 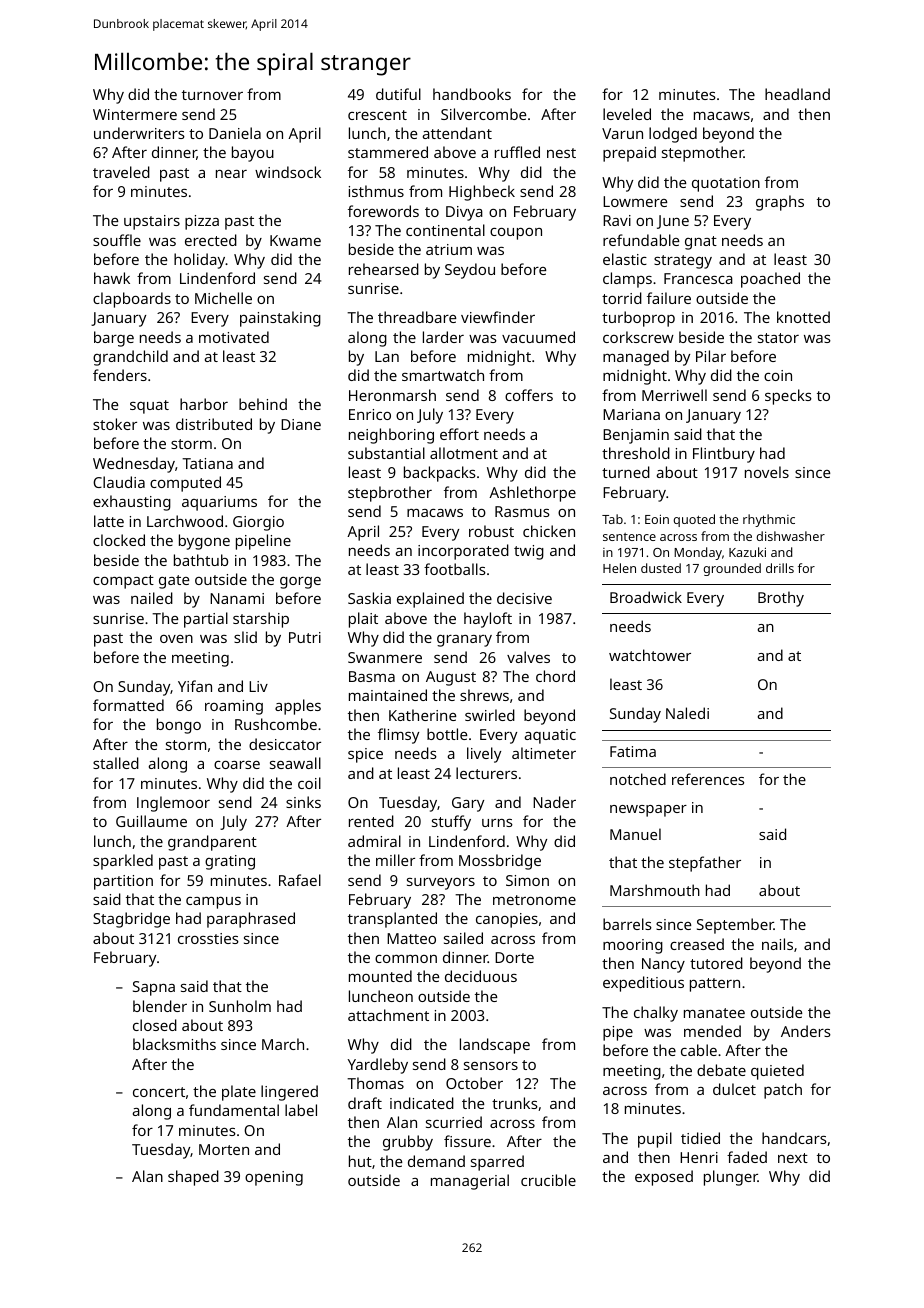 I want to click on coffers, so click(x=529, y=395).
